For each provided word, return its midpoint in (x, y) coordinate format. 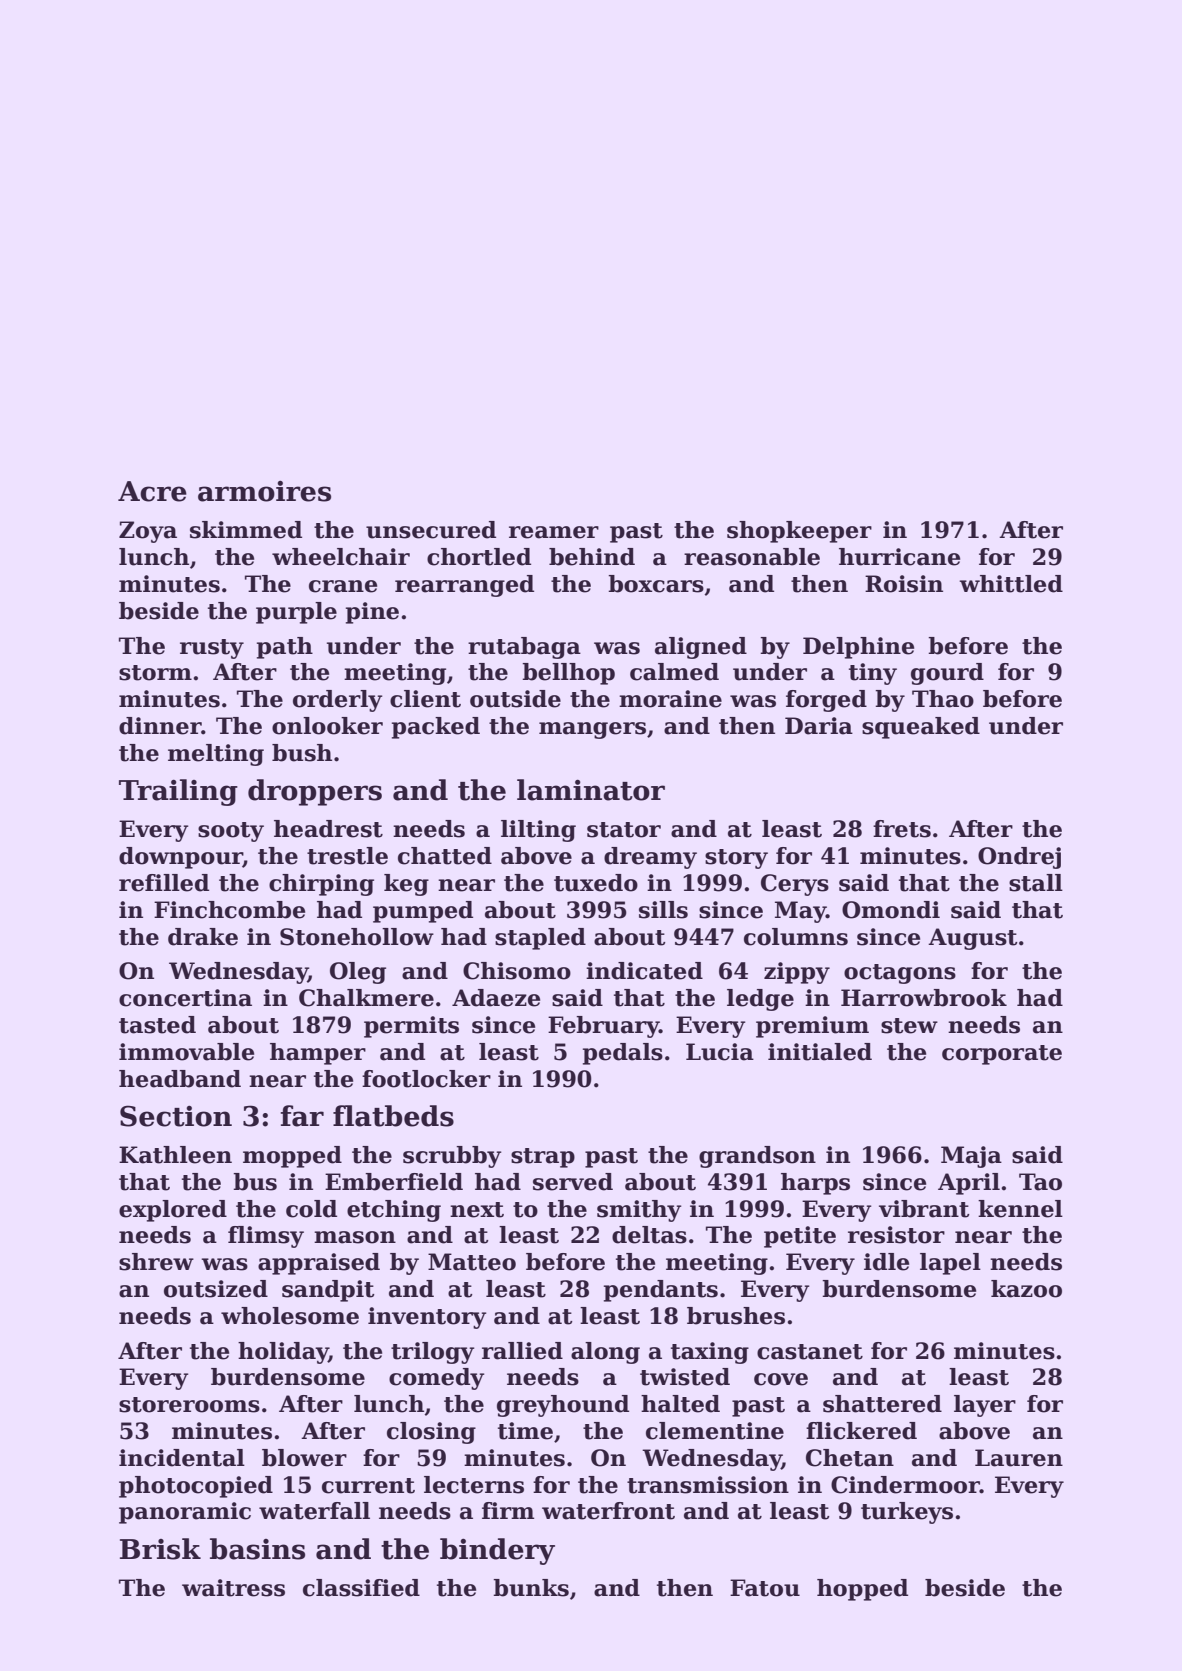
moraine (670, 699)
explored (173, 1211)
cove (781, 1379)
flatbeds (393, 1116)
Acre (152, 491)
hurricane (899, 557)
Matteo (472, 1262)
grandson (757, 1157)
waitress (233, 1588)
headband (180, 1079)
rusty (212, 649)
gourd (947, 674)
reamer (554, 532)
